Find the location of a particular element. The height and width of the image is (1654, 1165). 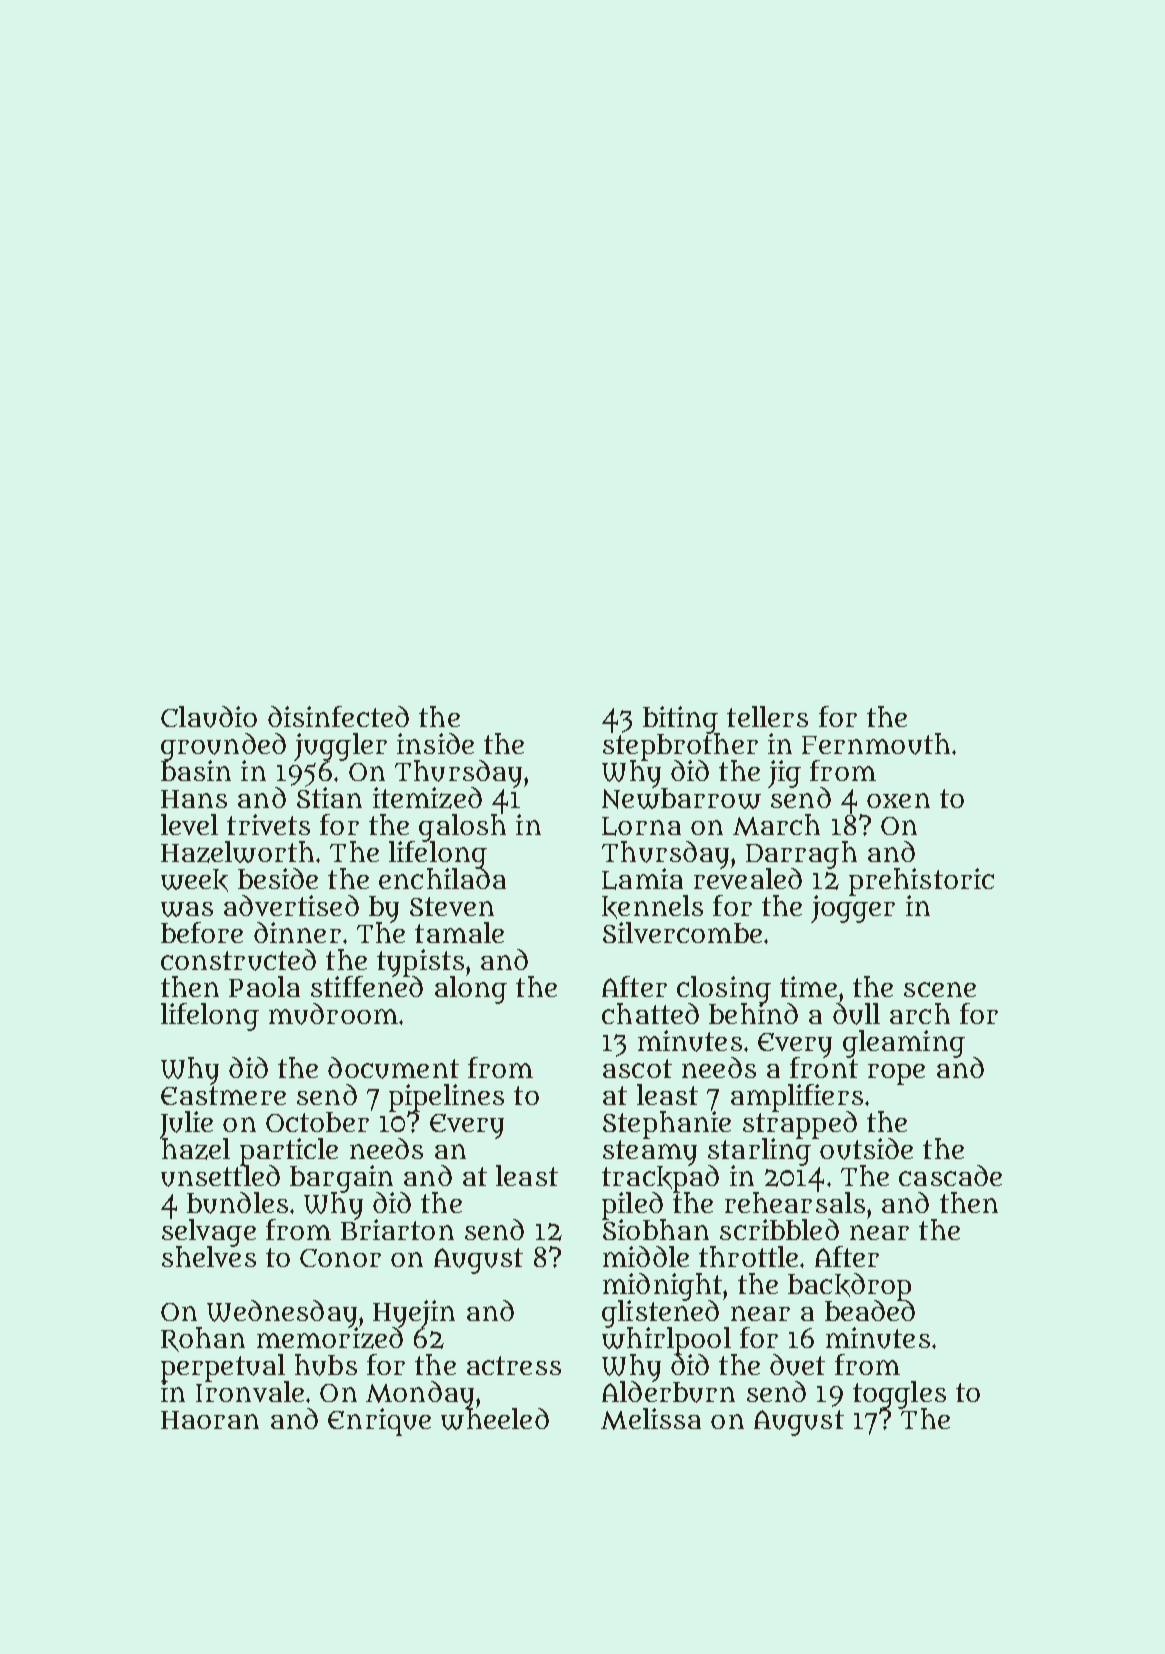

jogger is located at coordinates (853, 909).
